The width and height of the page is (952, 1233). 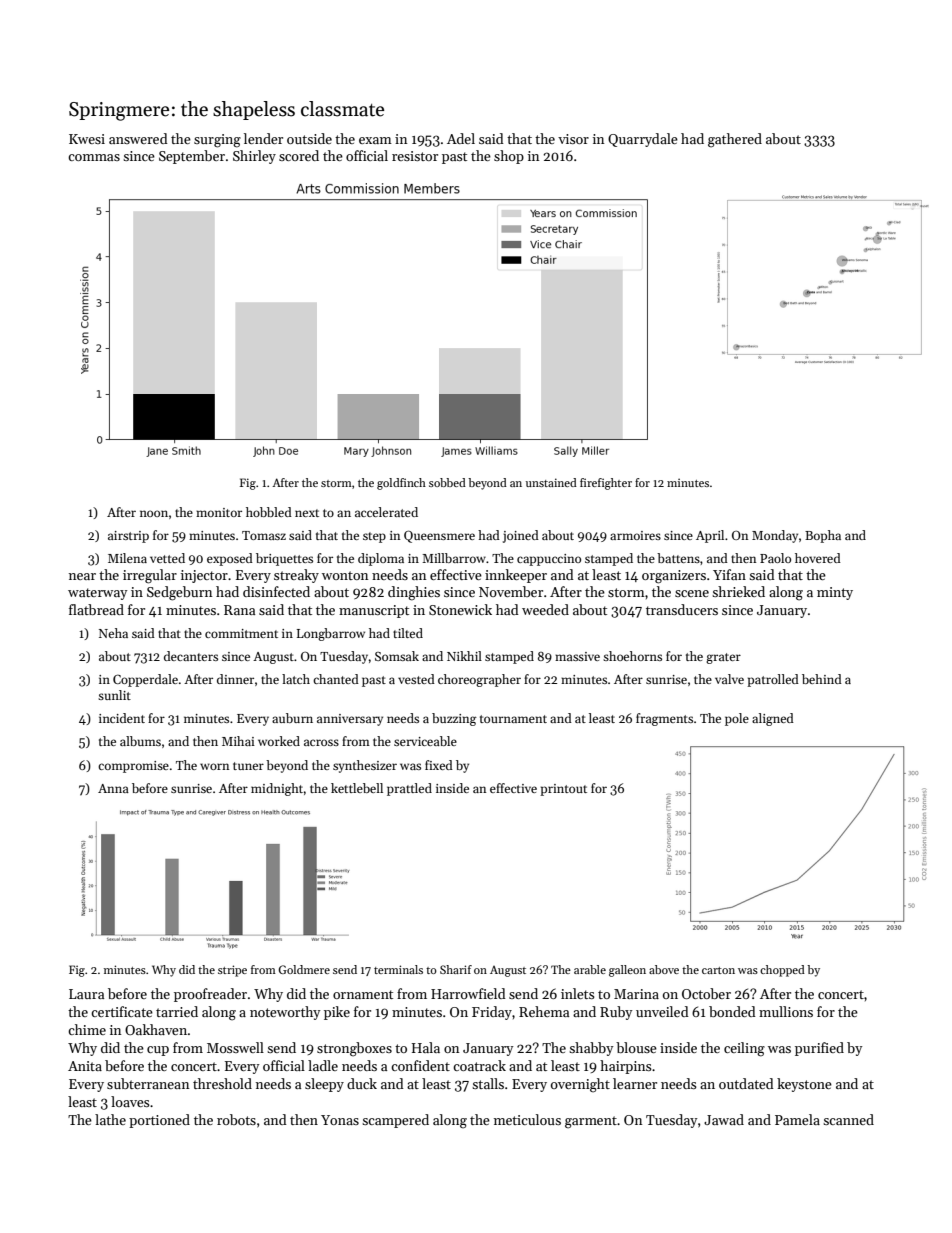 I want to click on above, so click(x=664, y=969).
